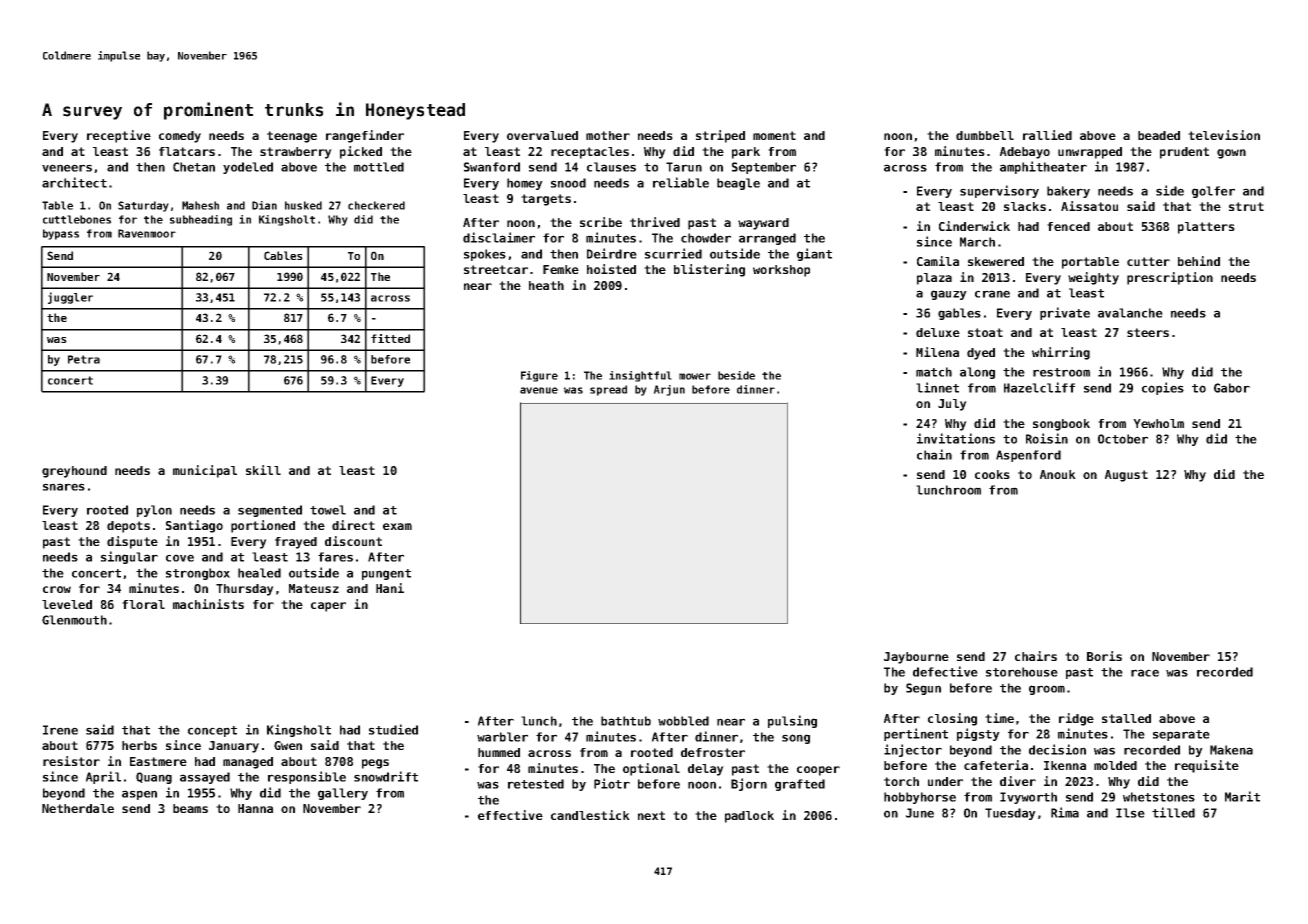  I want to click on Bjorn, so click(749, 784).
